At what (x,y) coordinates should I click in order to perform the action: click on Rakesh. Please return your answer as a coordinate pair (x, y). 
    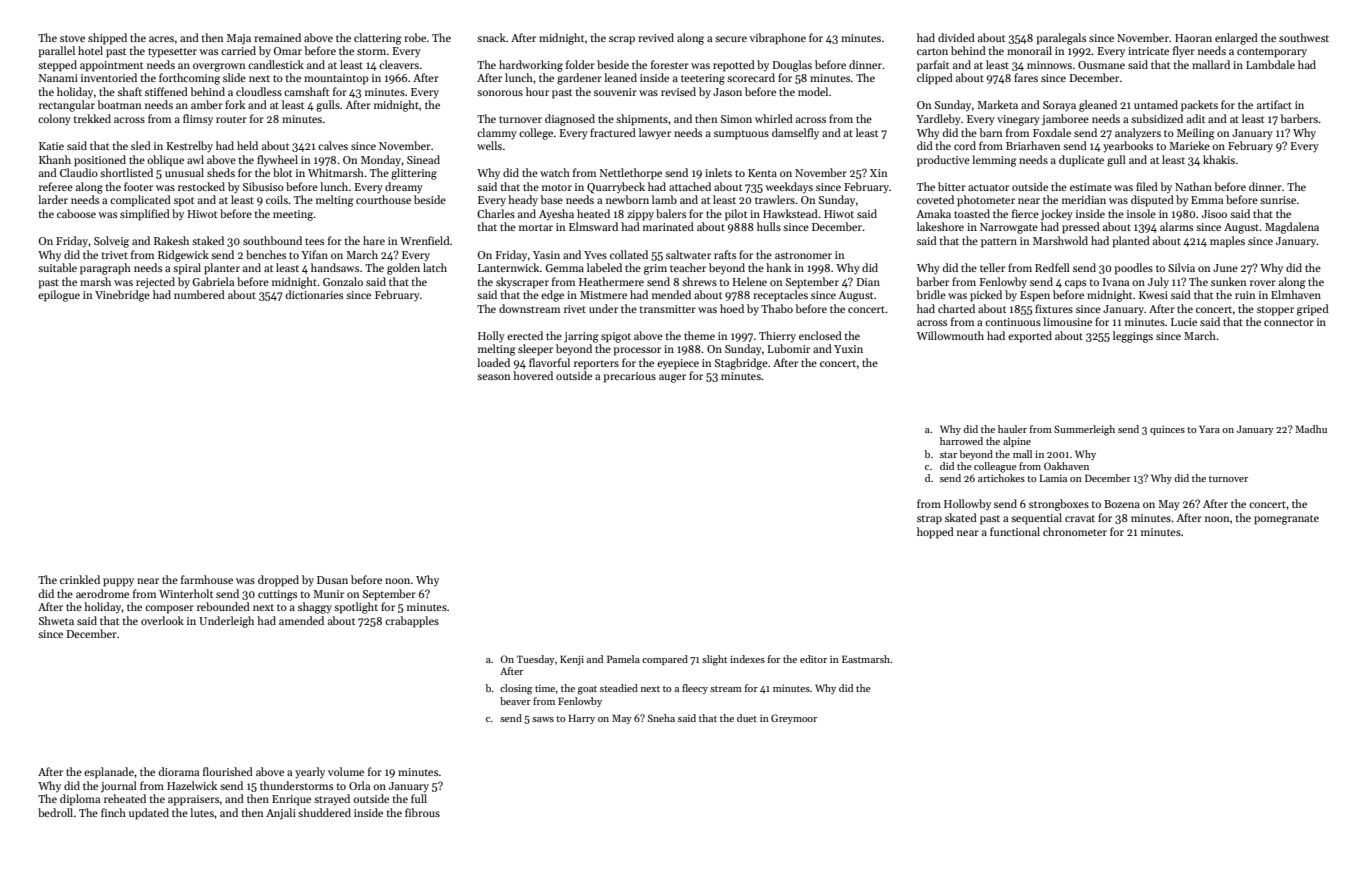
    Looking at the image, I should click on (171, 240).
